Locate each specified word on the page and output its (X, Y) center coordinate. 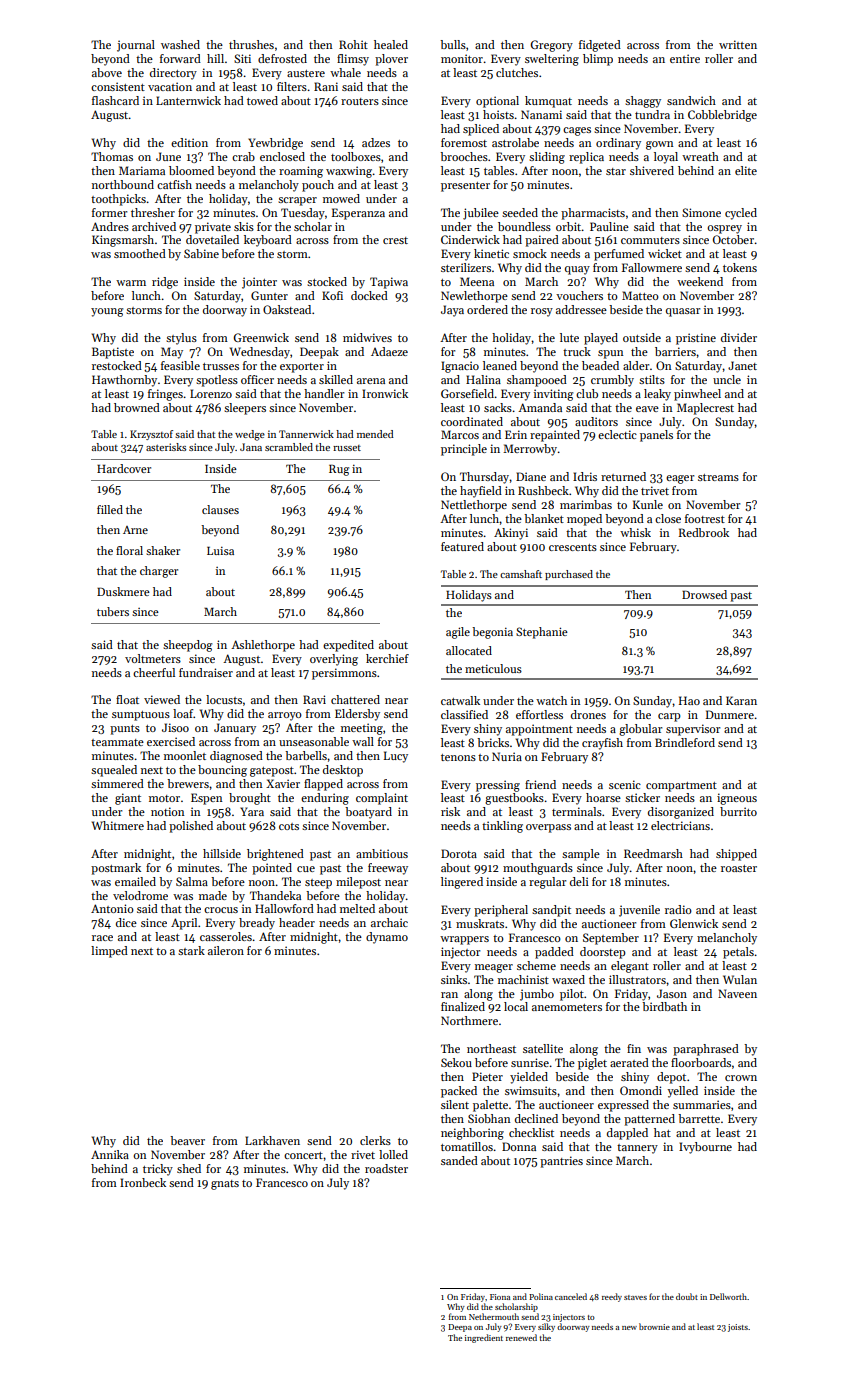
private (213, 228)
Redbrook (704, 532)
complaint (382, 799)
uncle (727, 379)
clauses (220, 509)
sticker (642, 797)
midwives (367, 337)
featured (462, 546)
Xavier (283, 783)
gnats (225, 1185)
